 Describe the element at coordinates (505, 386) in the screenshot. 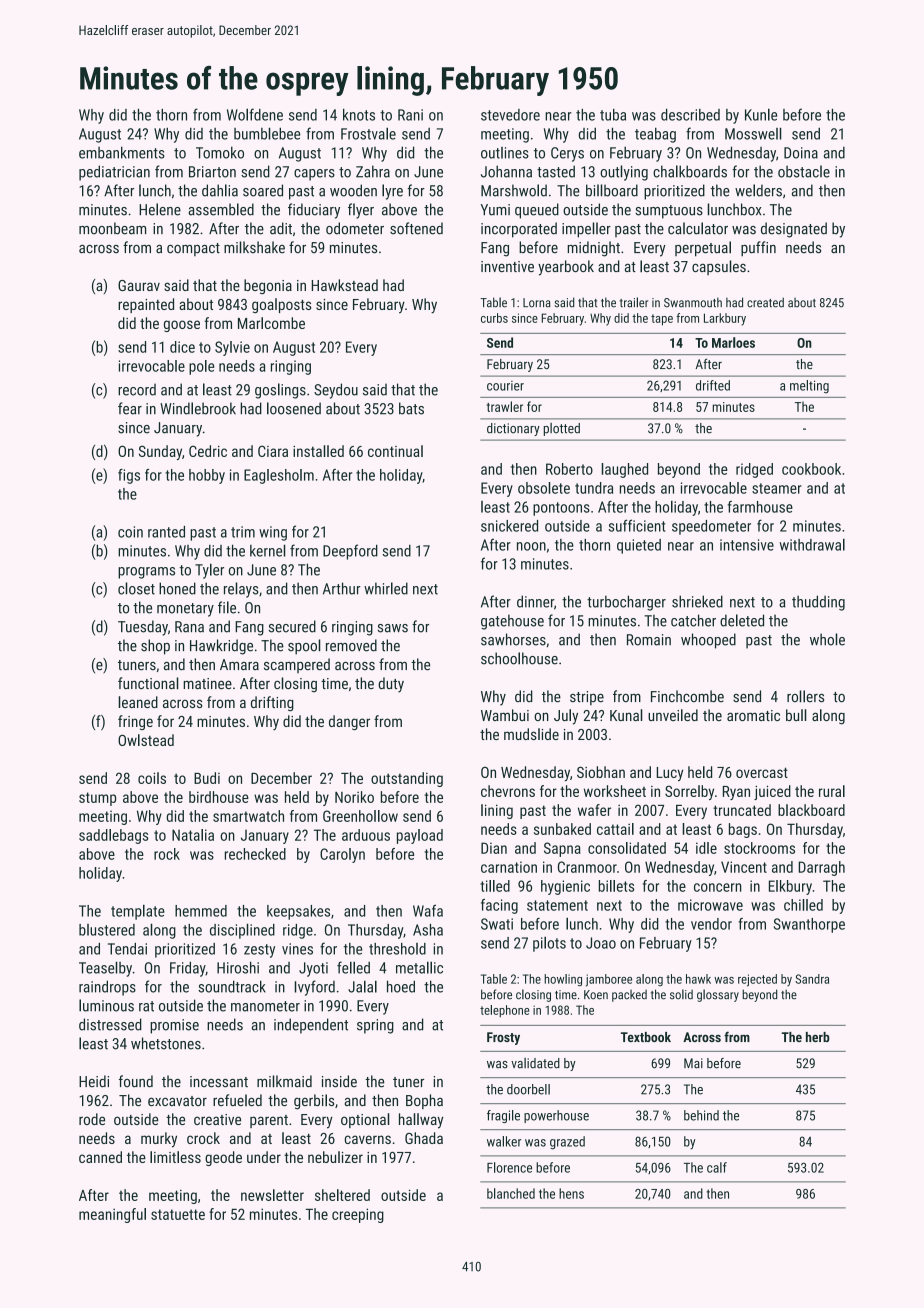

I see `courier` at that location.
